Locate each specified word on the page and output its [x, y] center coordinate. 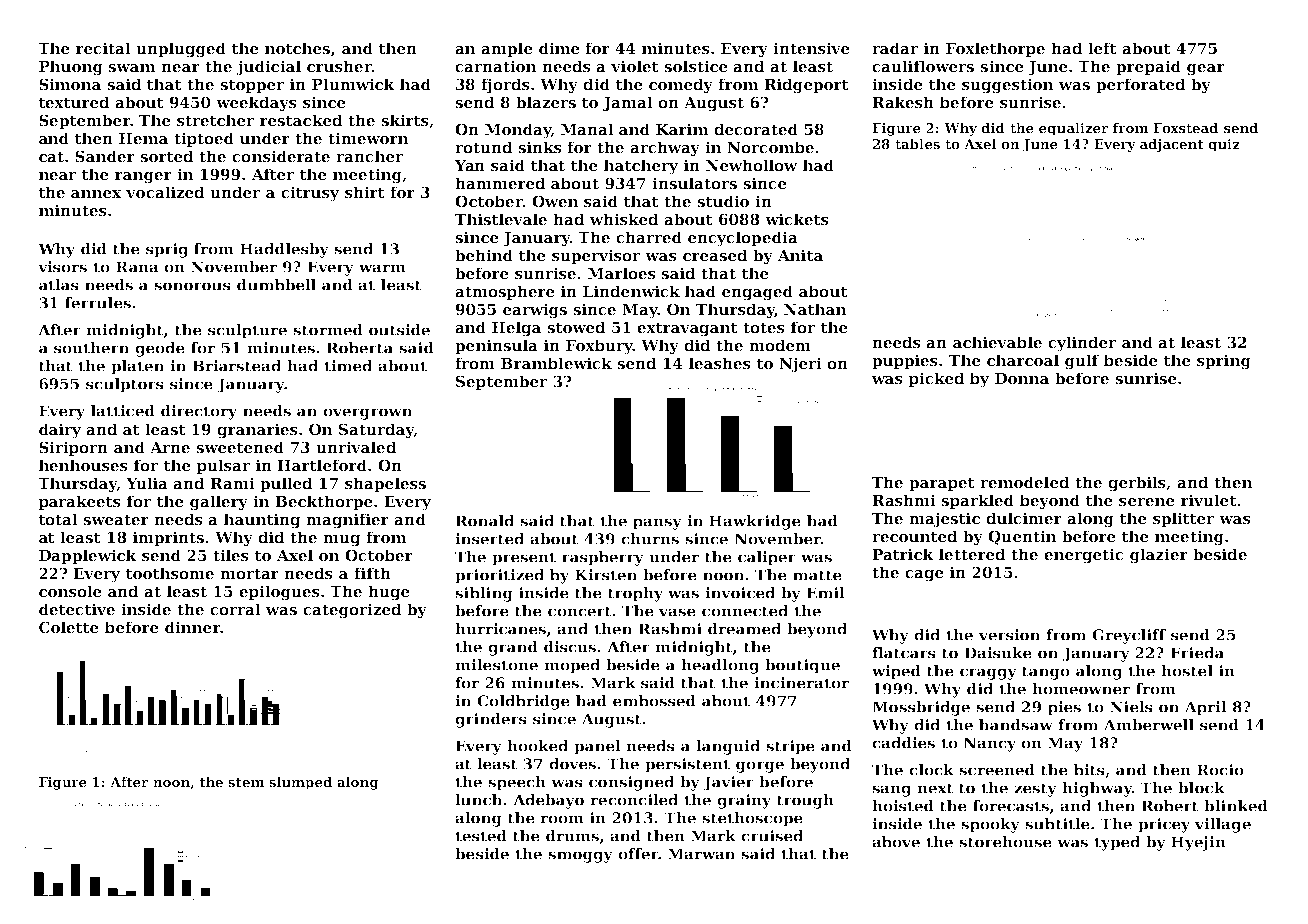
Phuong [71, 68]
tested [481, 836]
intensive [811, 48]
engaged [757, 293]
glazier [1159, 556]
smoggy [580, 857]
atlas [59, 285]
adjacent [1172, 145]
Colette [69, 627]
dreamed [744, 629]
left [1102, 48]
